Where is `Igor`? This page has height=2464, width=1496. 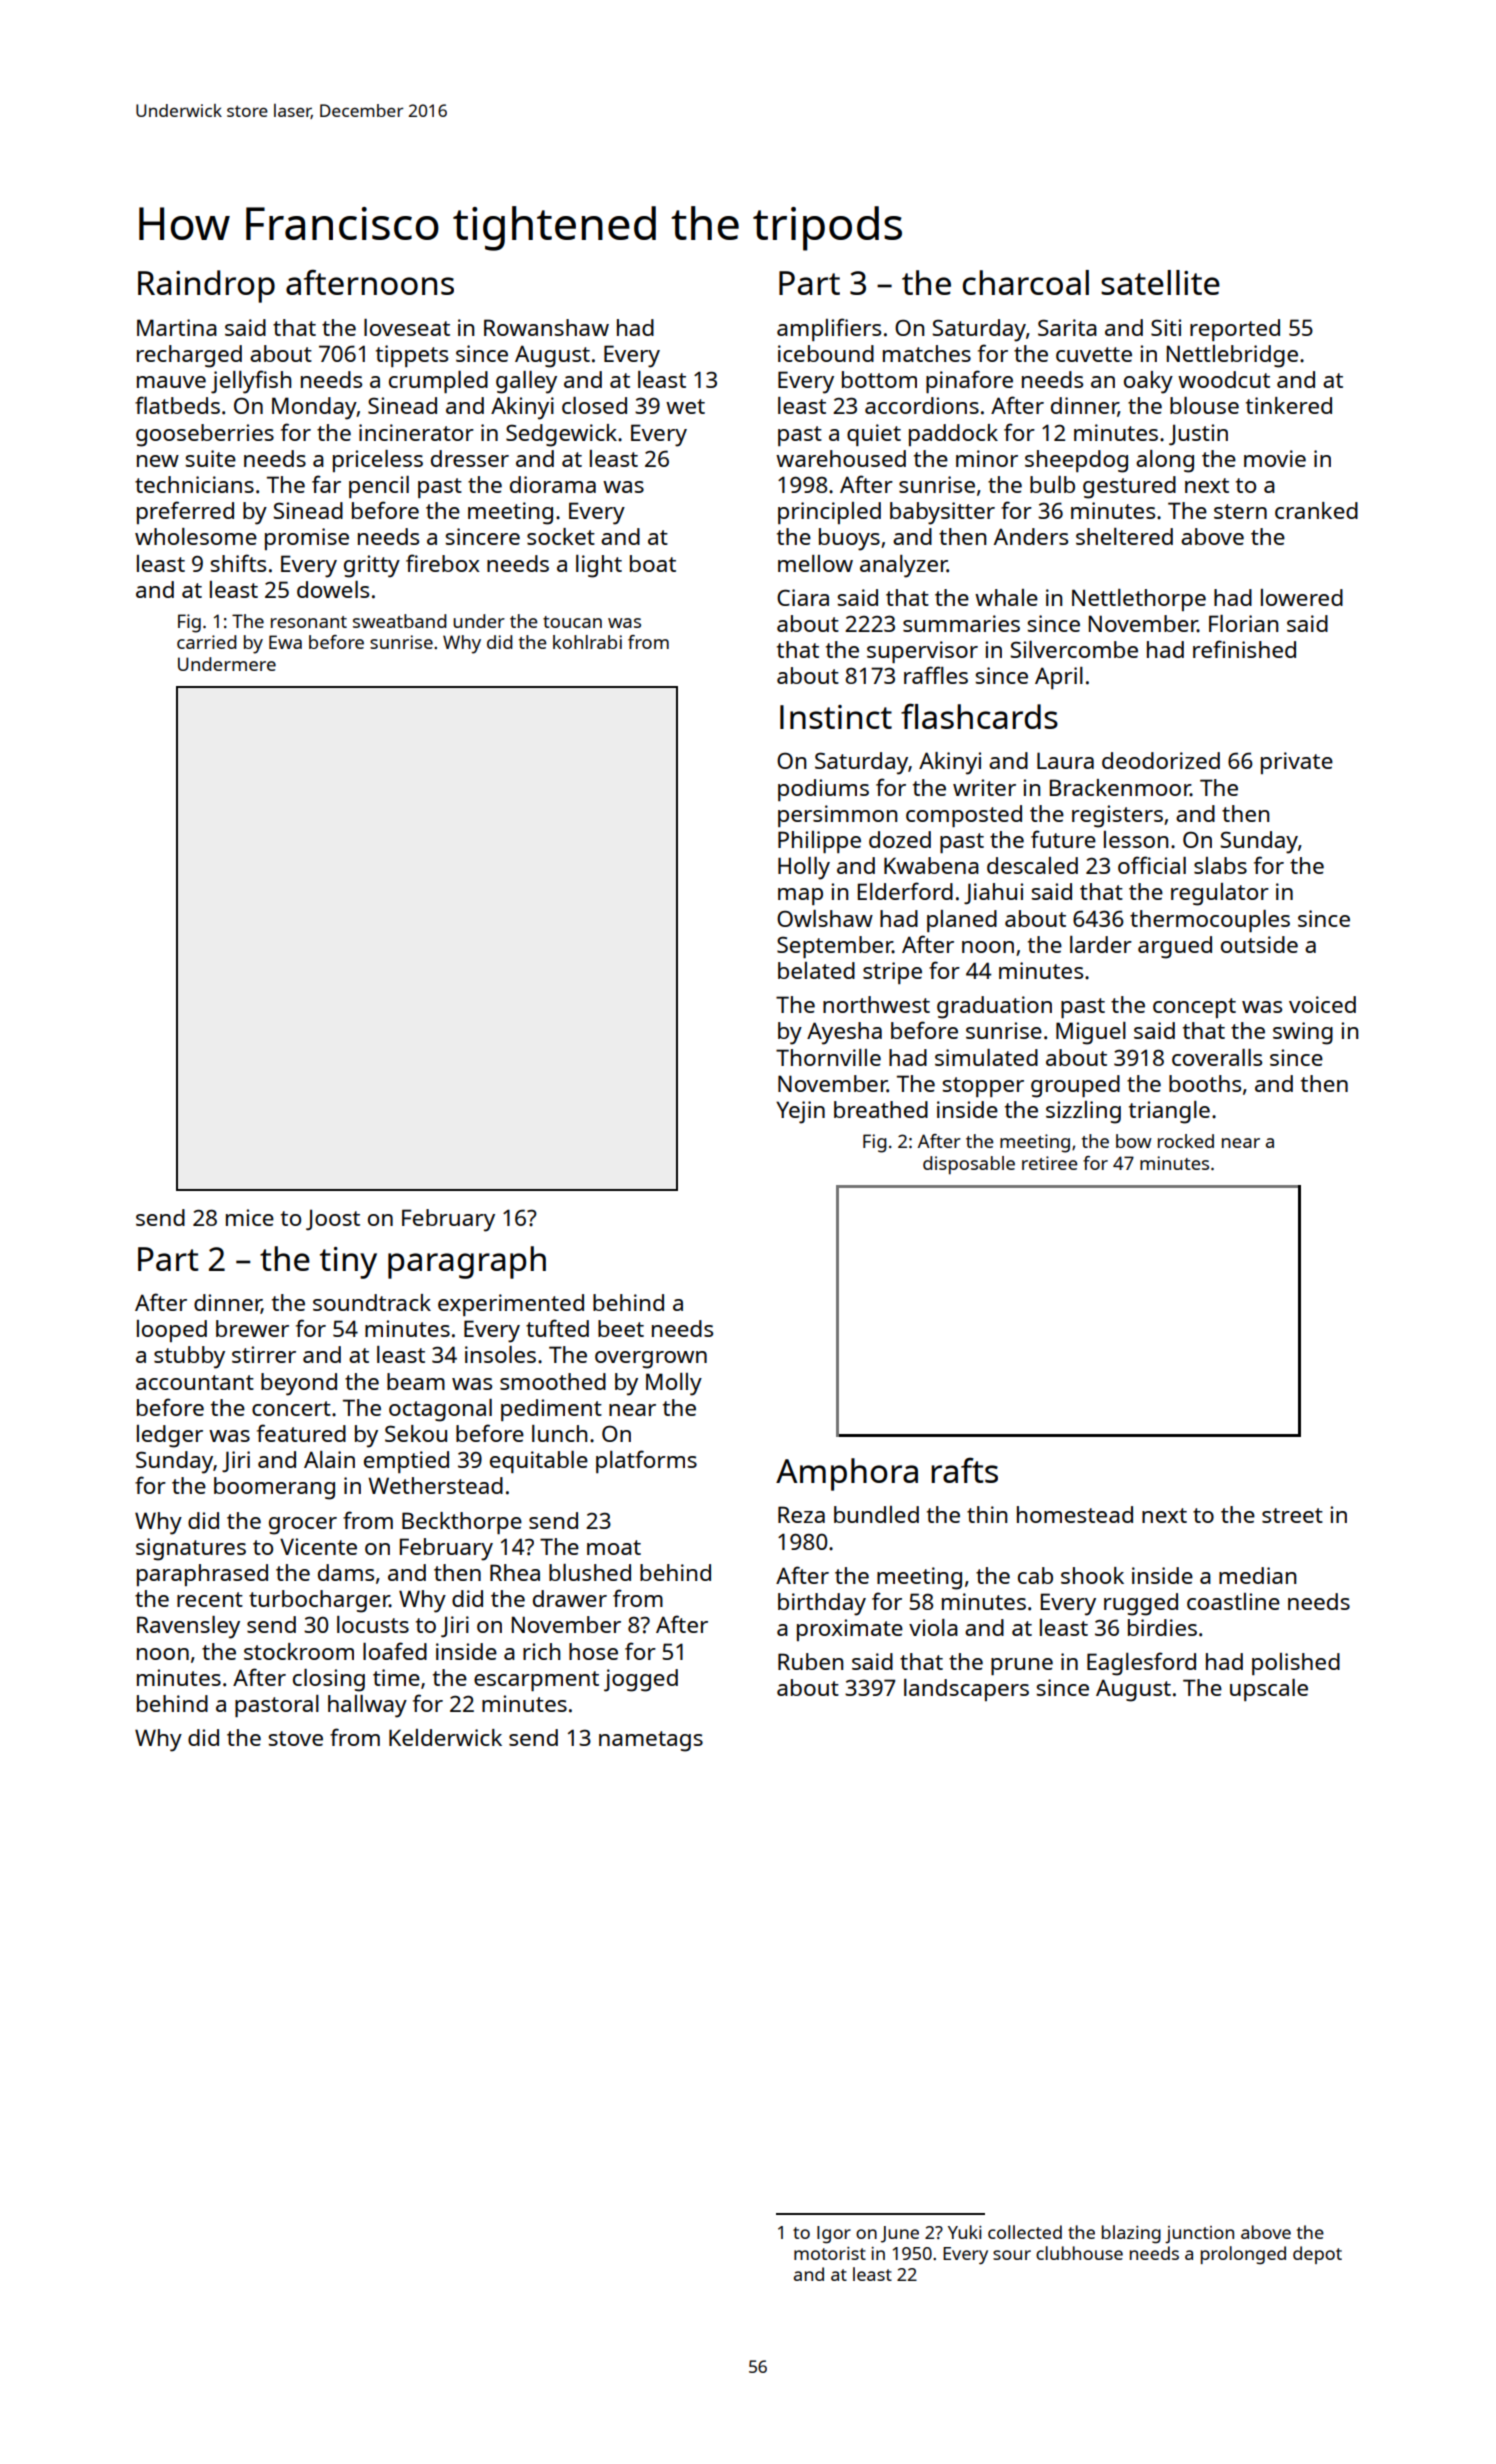
Igor is located at coordinates (834, 2234).
